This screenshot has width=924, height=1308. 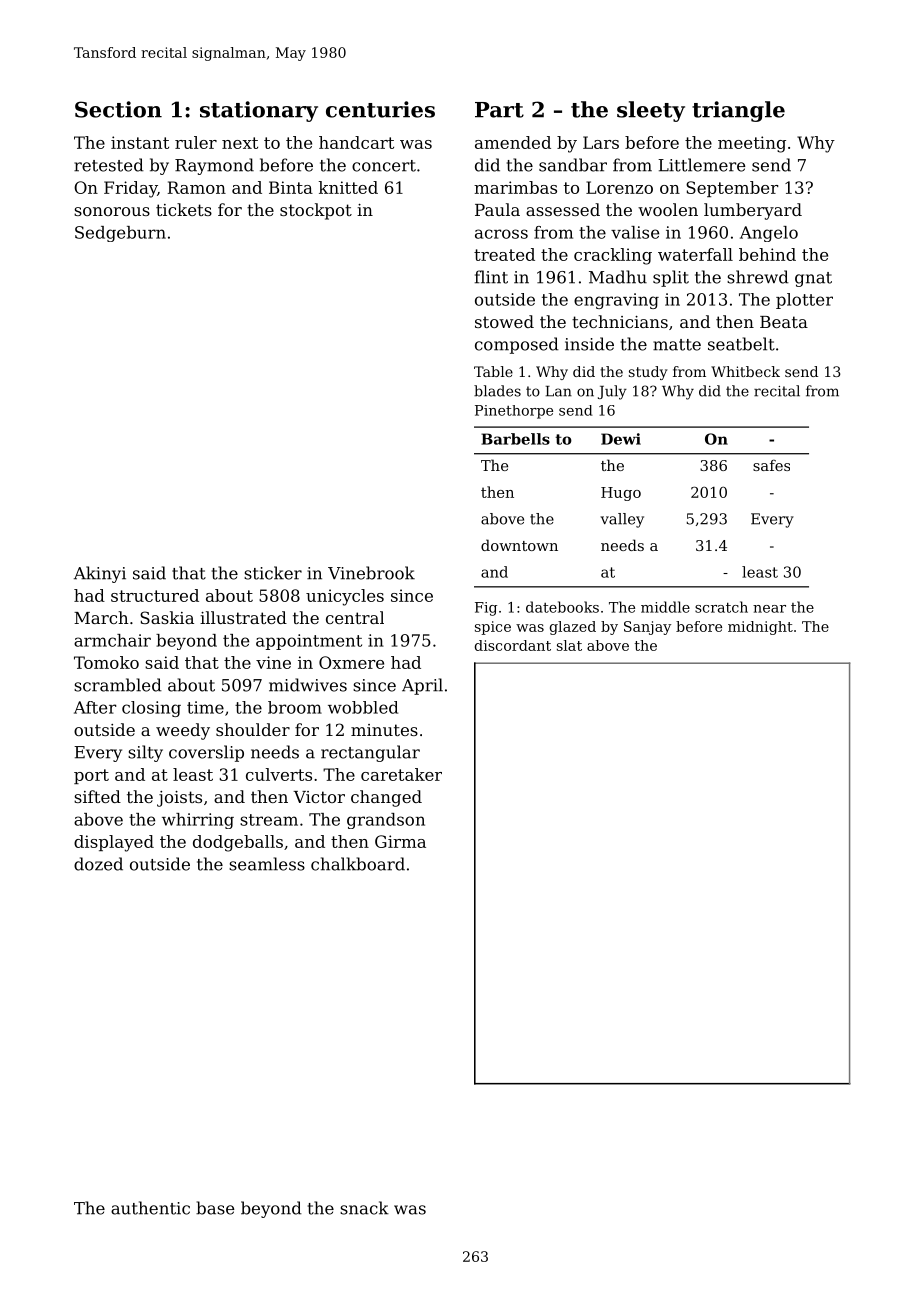 What do you see at coordinates (647, 628) in the screenshot?
I see `Sanjay` at bounding box center [647, 628].
